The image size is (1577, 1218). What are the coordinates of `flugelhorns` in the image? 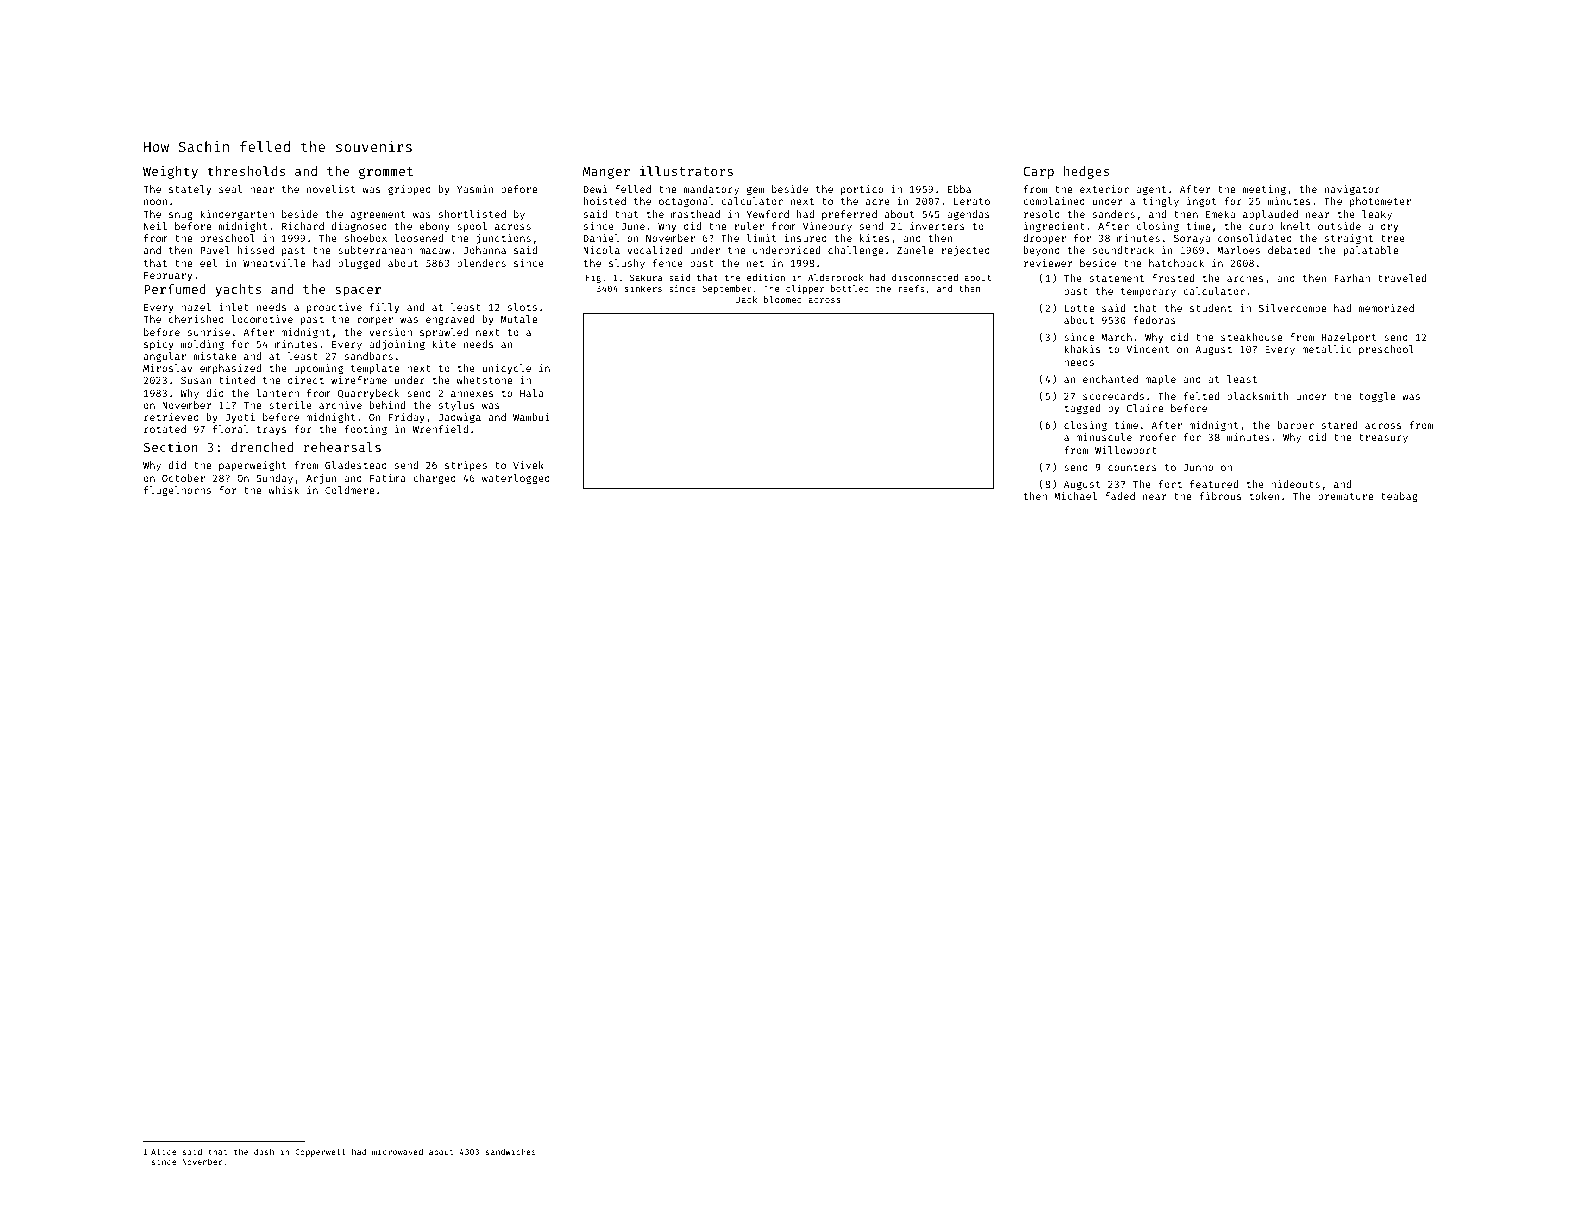 It's located at (177, 491).
